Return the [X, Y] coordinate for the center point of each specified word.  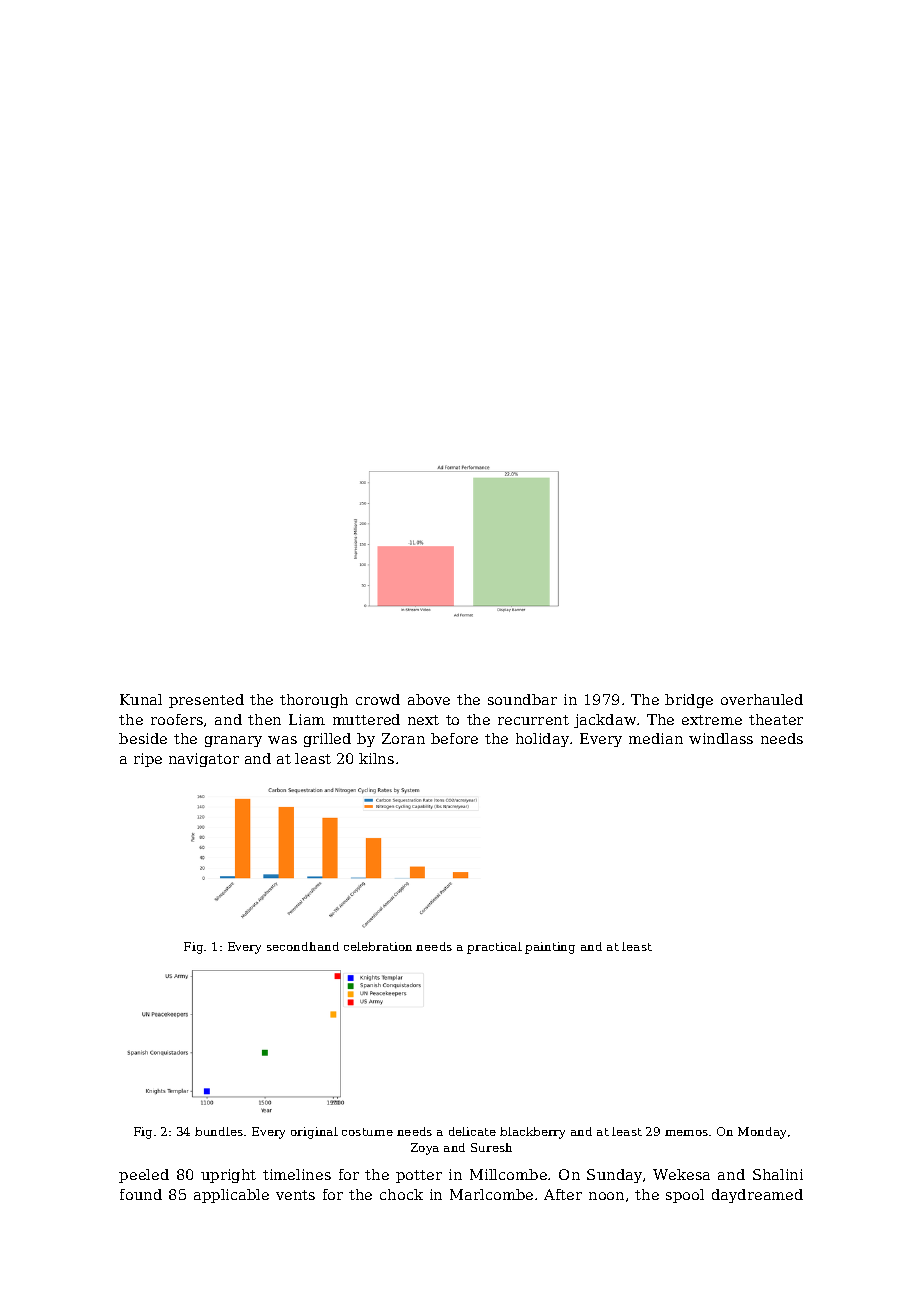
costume [367, 1132]
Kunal [141, 699]
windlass [721, 738]
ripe [148, 760]
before [454, 738]
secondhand [303, 946]
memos [686, 1133]
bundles [219, 1131]
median [656, 738]
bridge [689, 701]
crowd [378, 699]
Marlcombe [491, 1194]
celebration [378, 946]
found [141, 1194]
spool [685, 1196]
